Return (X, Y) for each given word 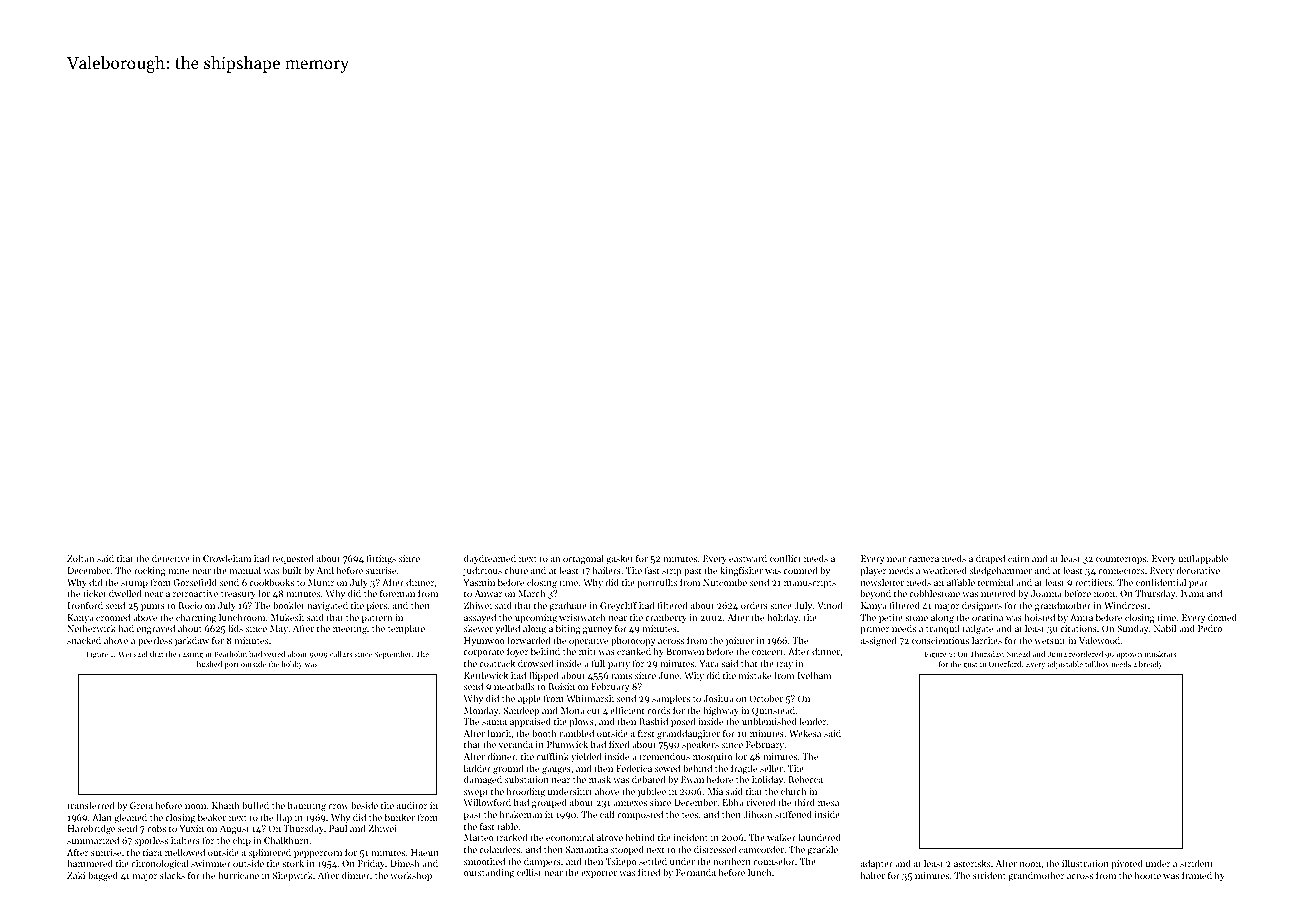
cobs (156, 828)
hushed (209, 664)
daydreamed (490, 559)
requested (292, 559)
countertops (1121, 560)
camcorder (761, 849)
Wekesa (805, 733)
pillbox (1097, 665)
